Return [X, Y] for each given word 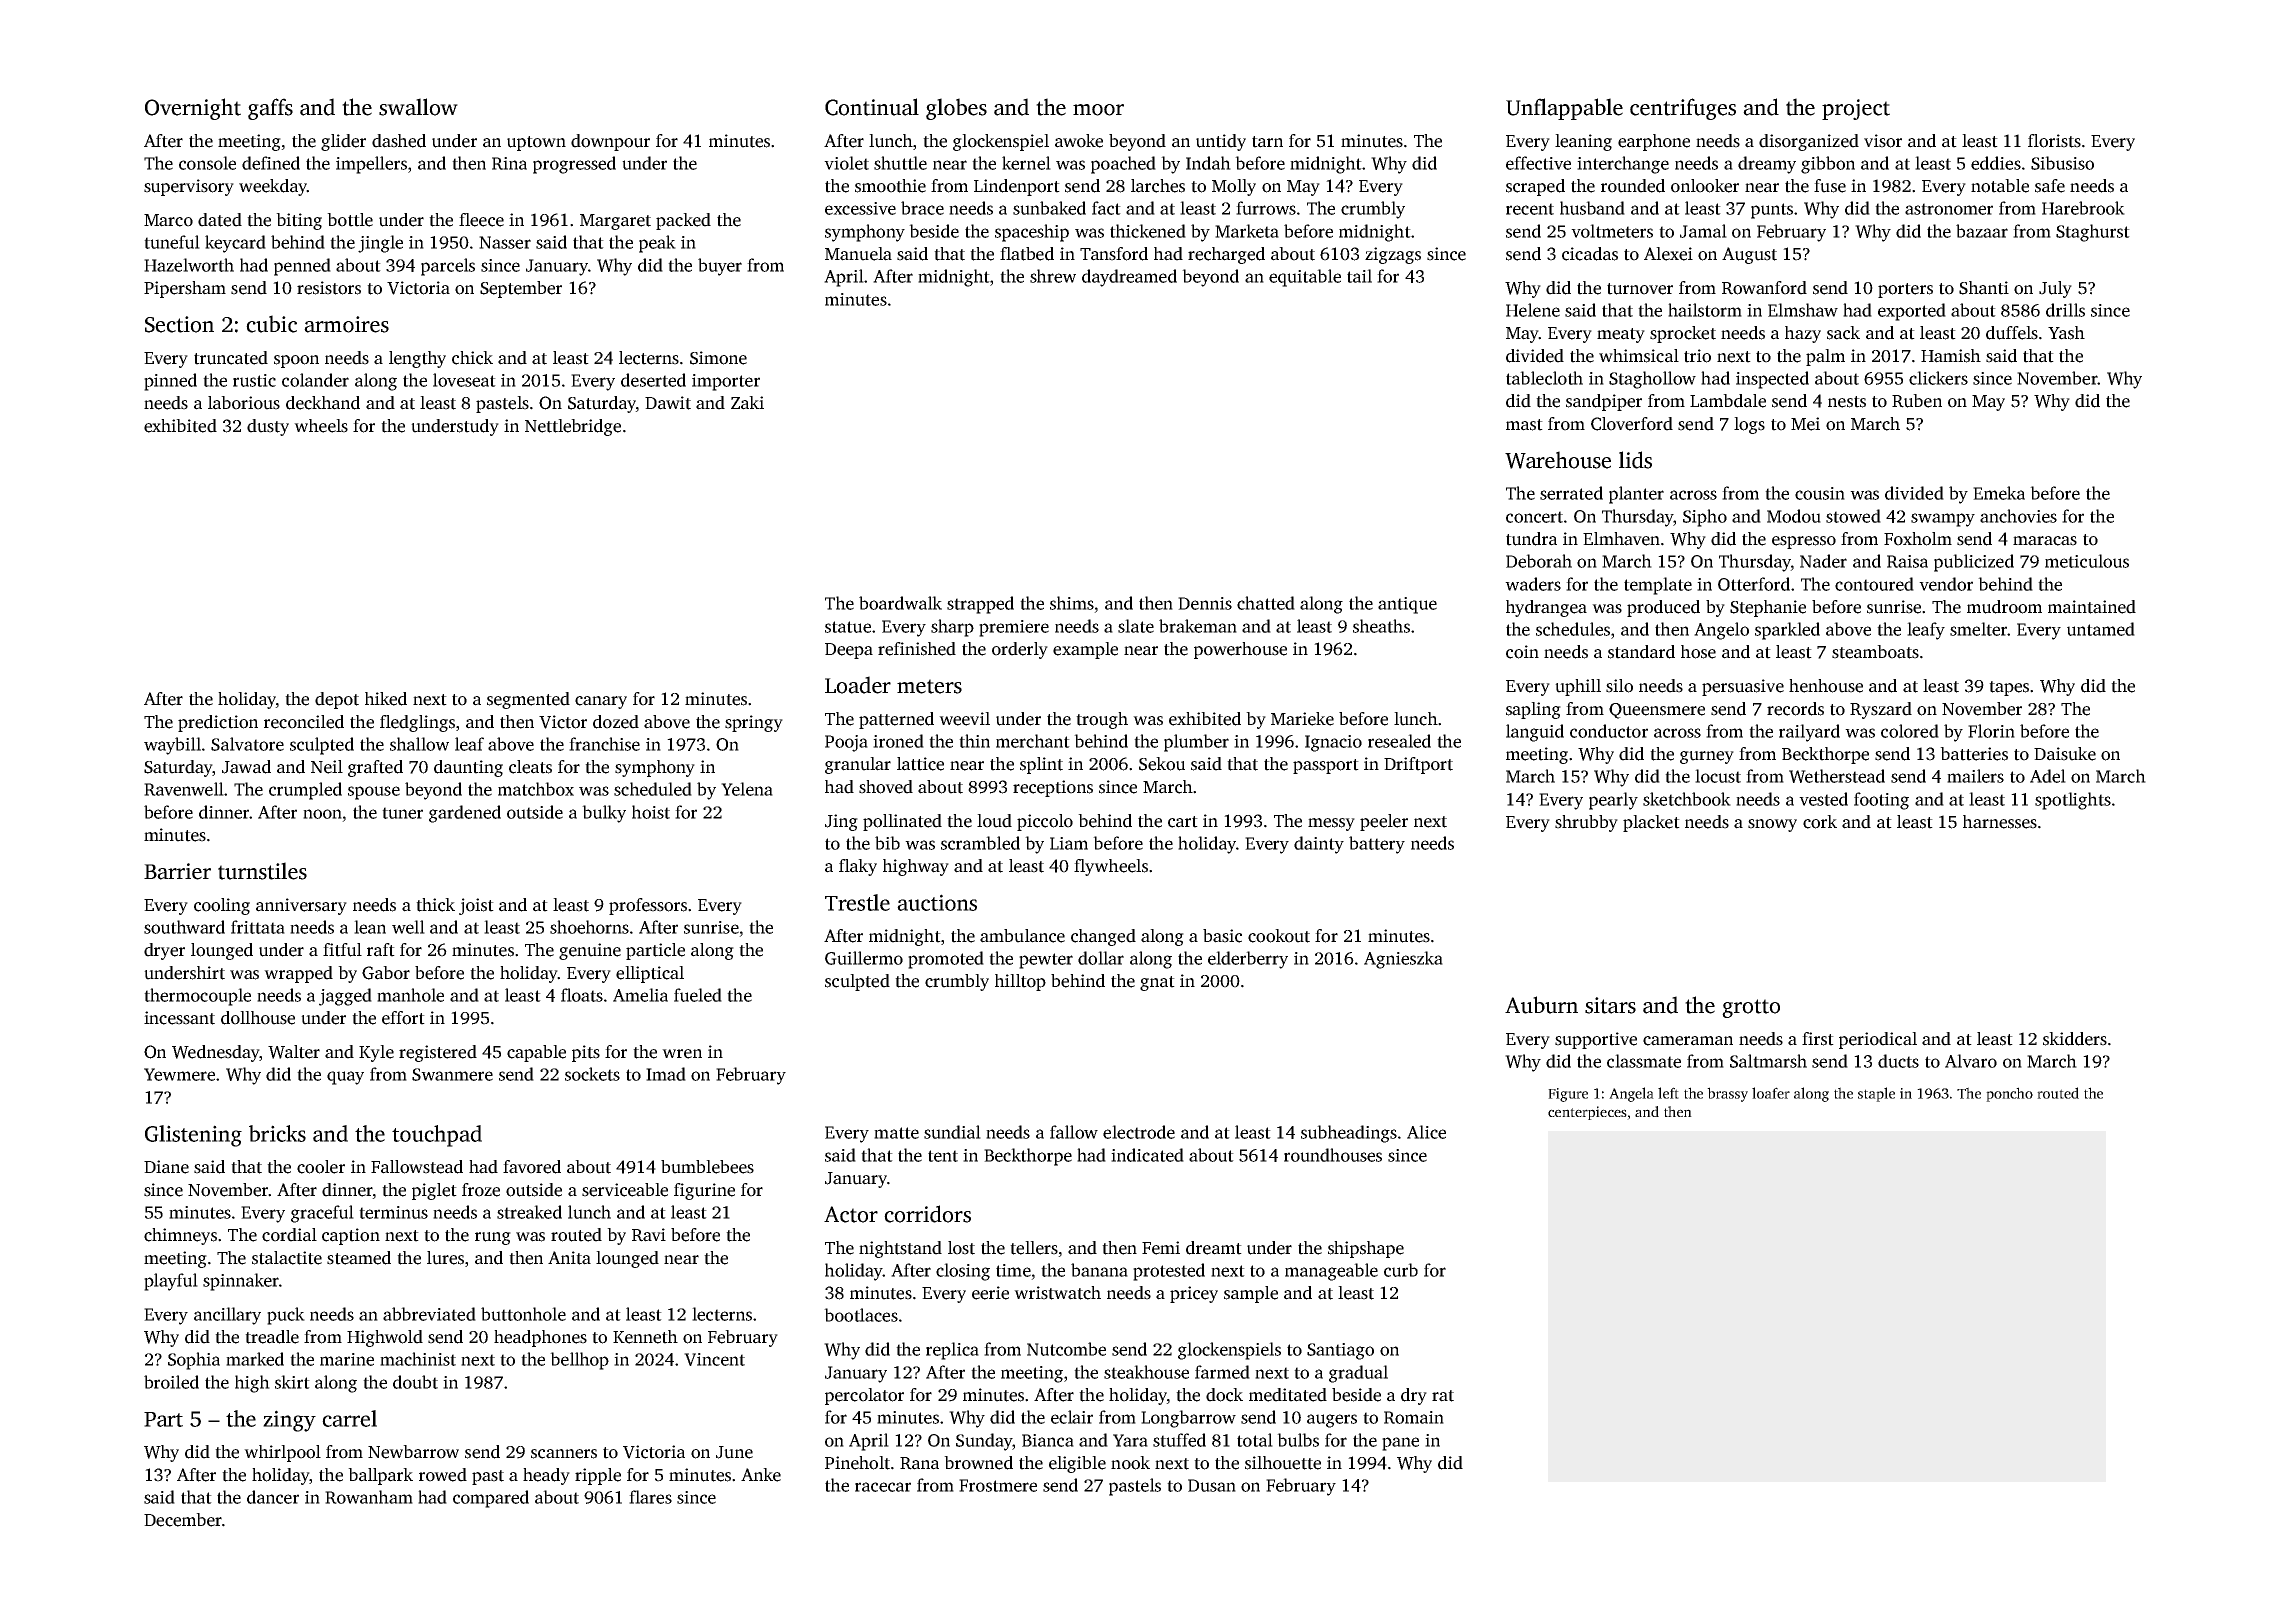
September [521, 289]
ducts [1898, 1061]
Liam [1069, 843]
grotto [1751, 1008]
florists [2054, 141]
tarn [1267, 142]
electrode [1139, 1132]
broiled [171, 1382]
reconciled [304, 722]
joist [476, 906]
